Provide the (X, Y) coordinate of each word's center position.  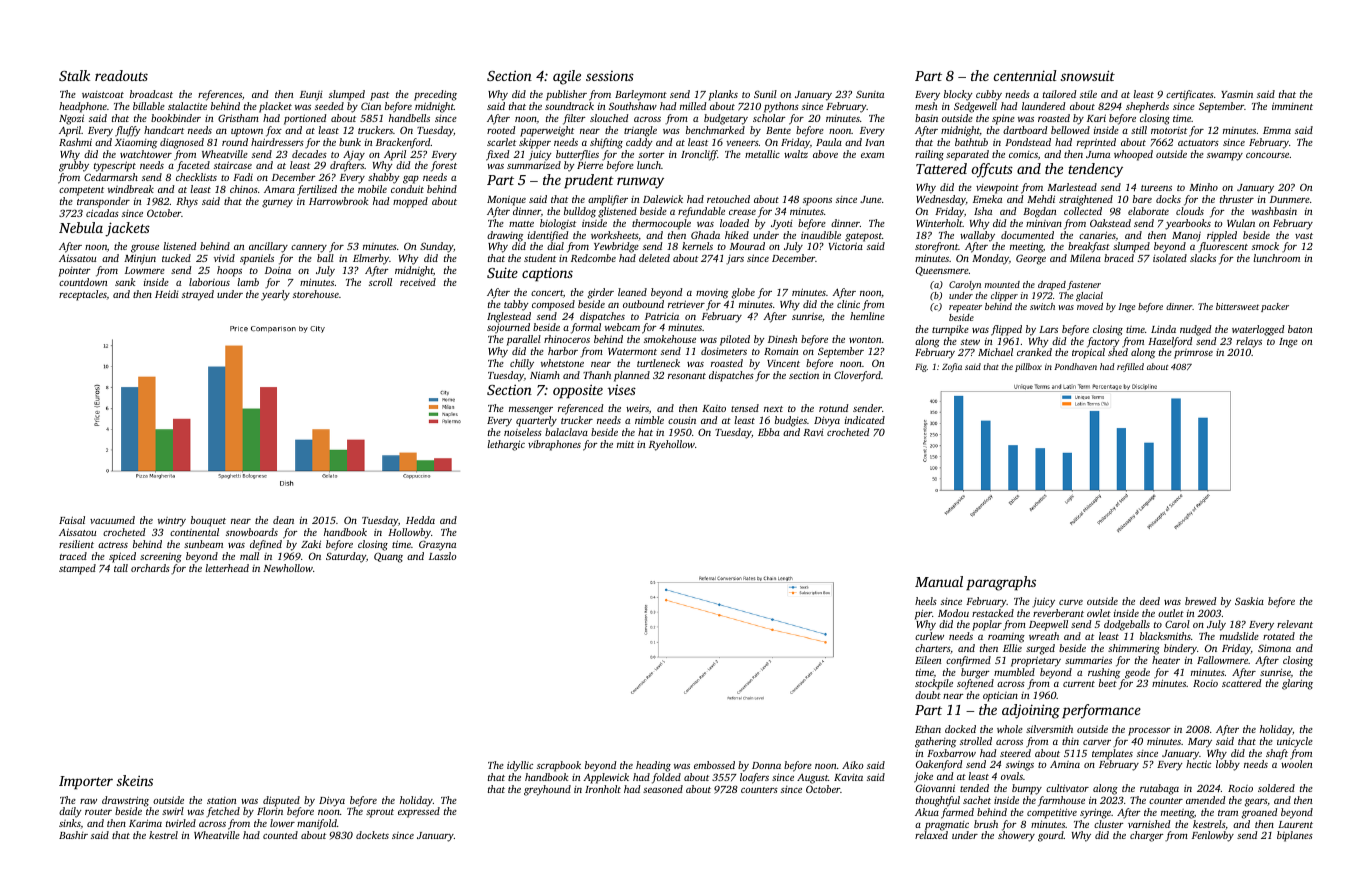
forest (444, 166)
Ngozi (71, 119)
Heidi (167, 294)
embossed (714, 765)
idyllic (520, 766)
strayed (198, 295)
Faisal (72, 520)
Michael (995, 352)
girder (601, 293)
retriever (686, 304)
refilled (1130, 367)
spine (1003, 119)
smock (1265, 246)
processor (1149, 732)
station (221, 800)
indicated (865, 420)
